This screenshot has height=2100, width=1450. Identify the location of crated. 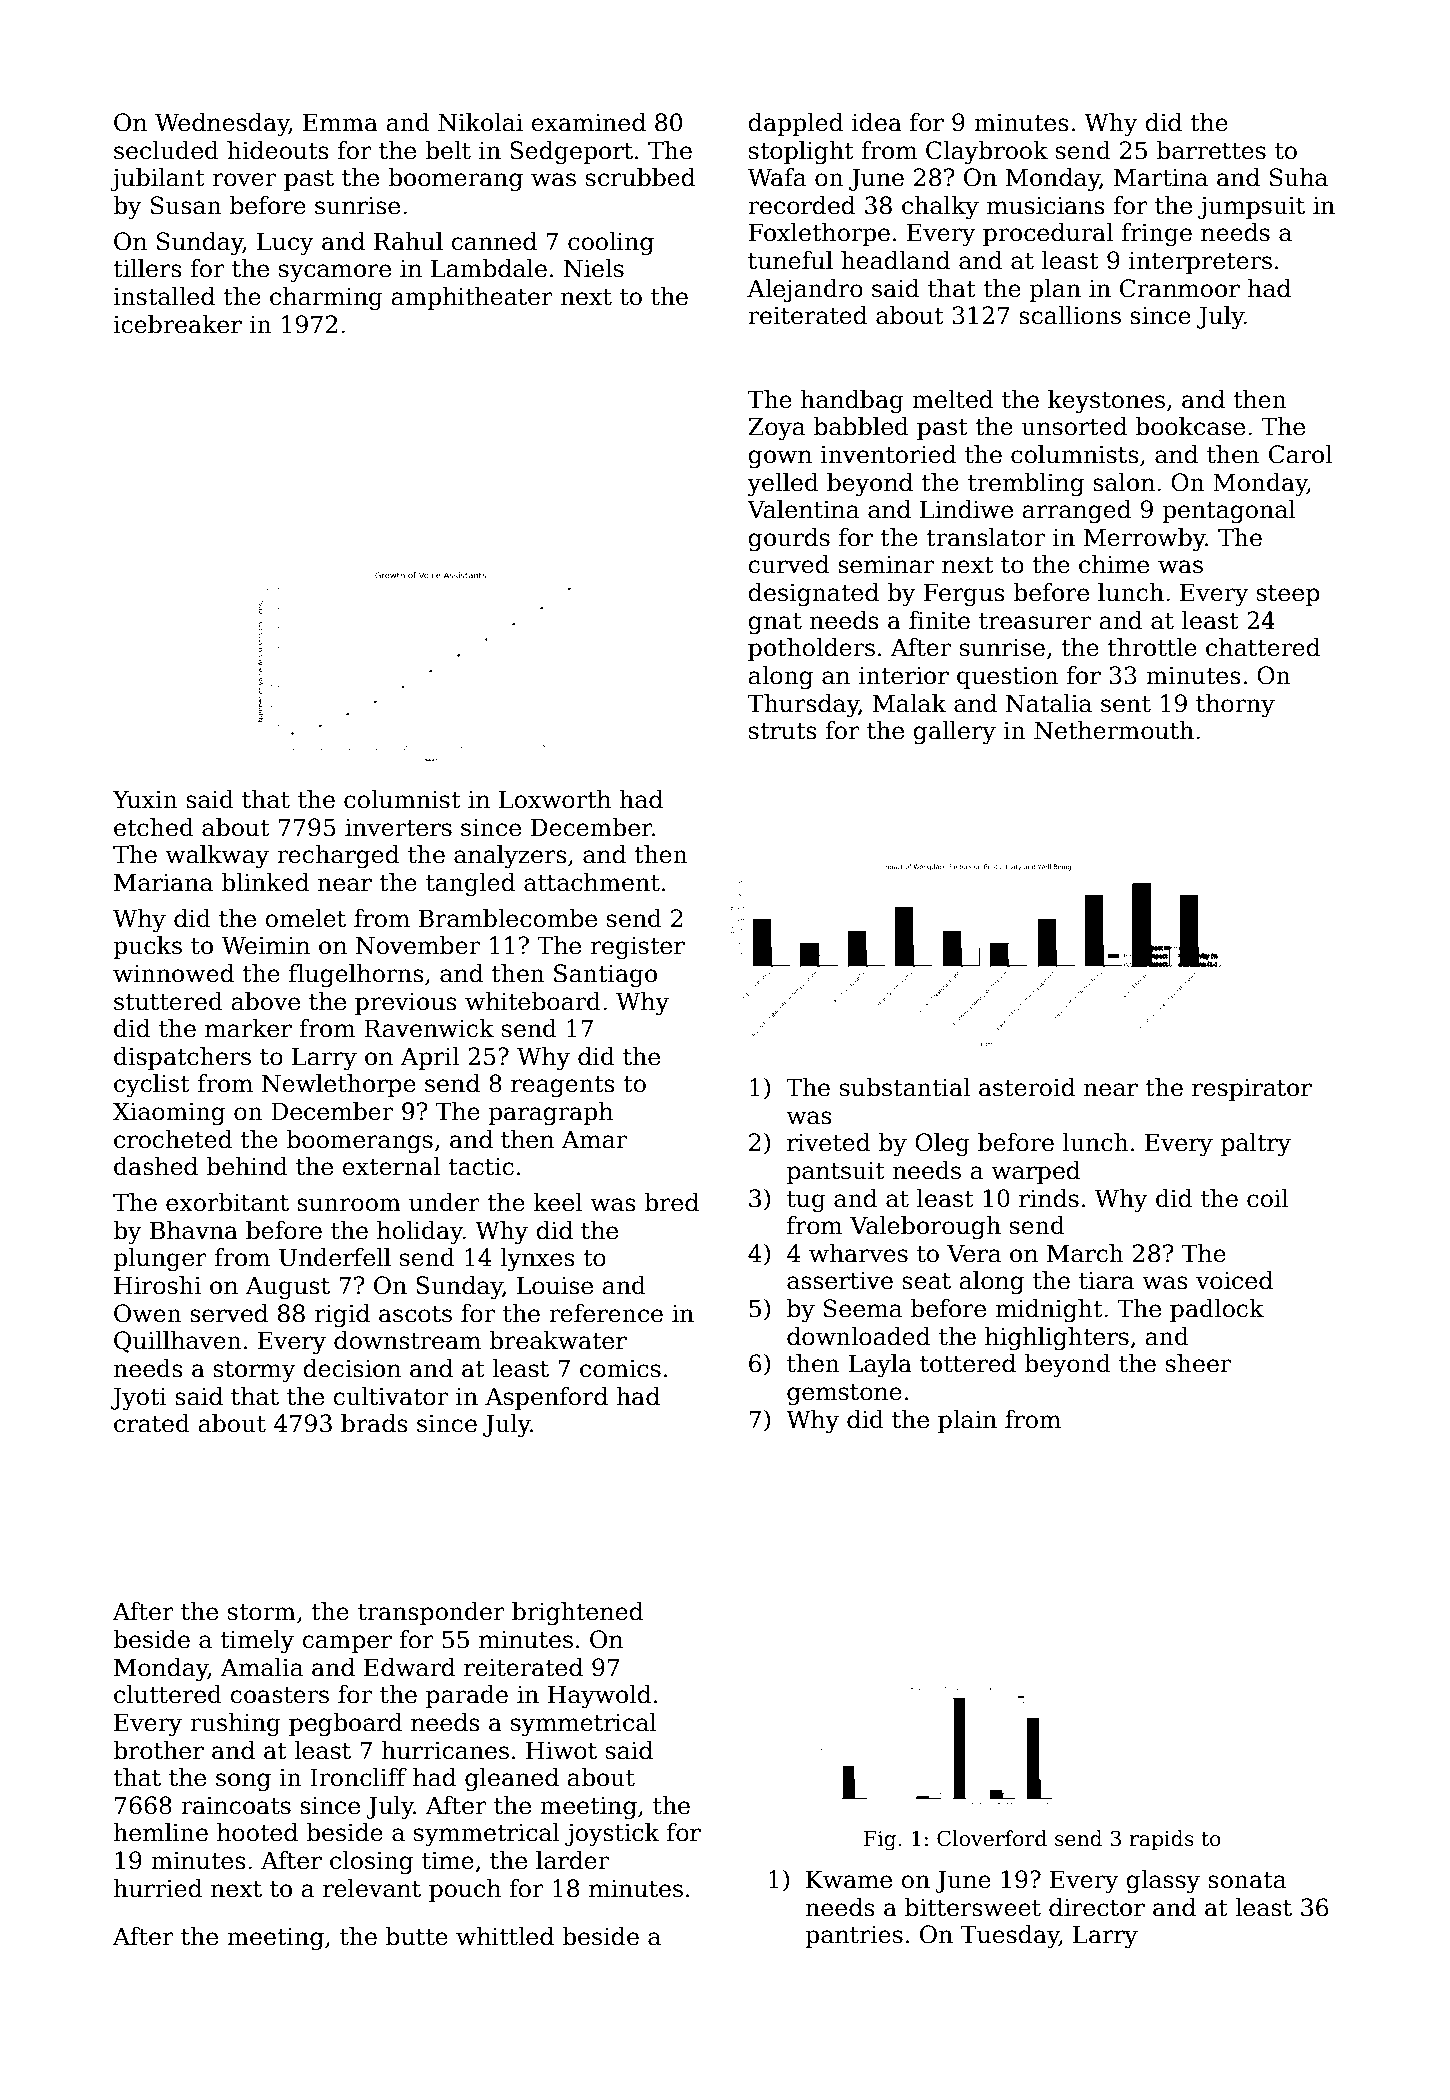
(152, 1423).
